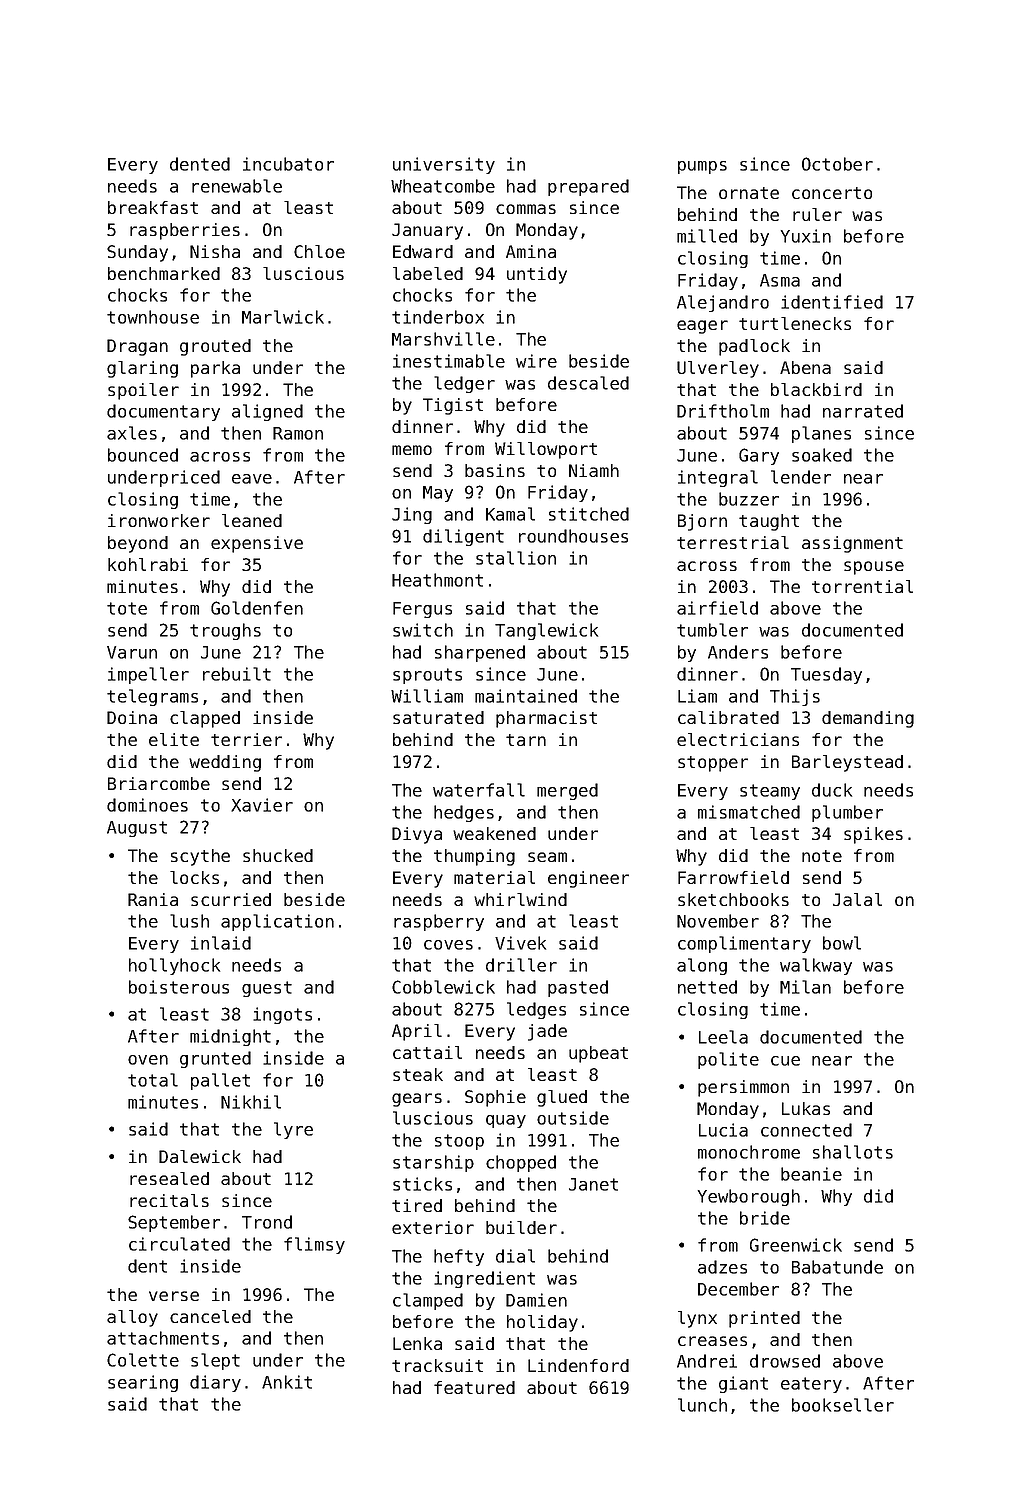  I want to click on tracksuit, so click(437, 1365).
